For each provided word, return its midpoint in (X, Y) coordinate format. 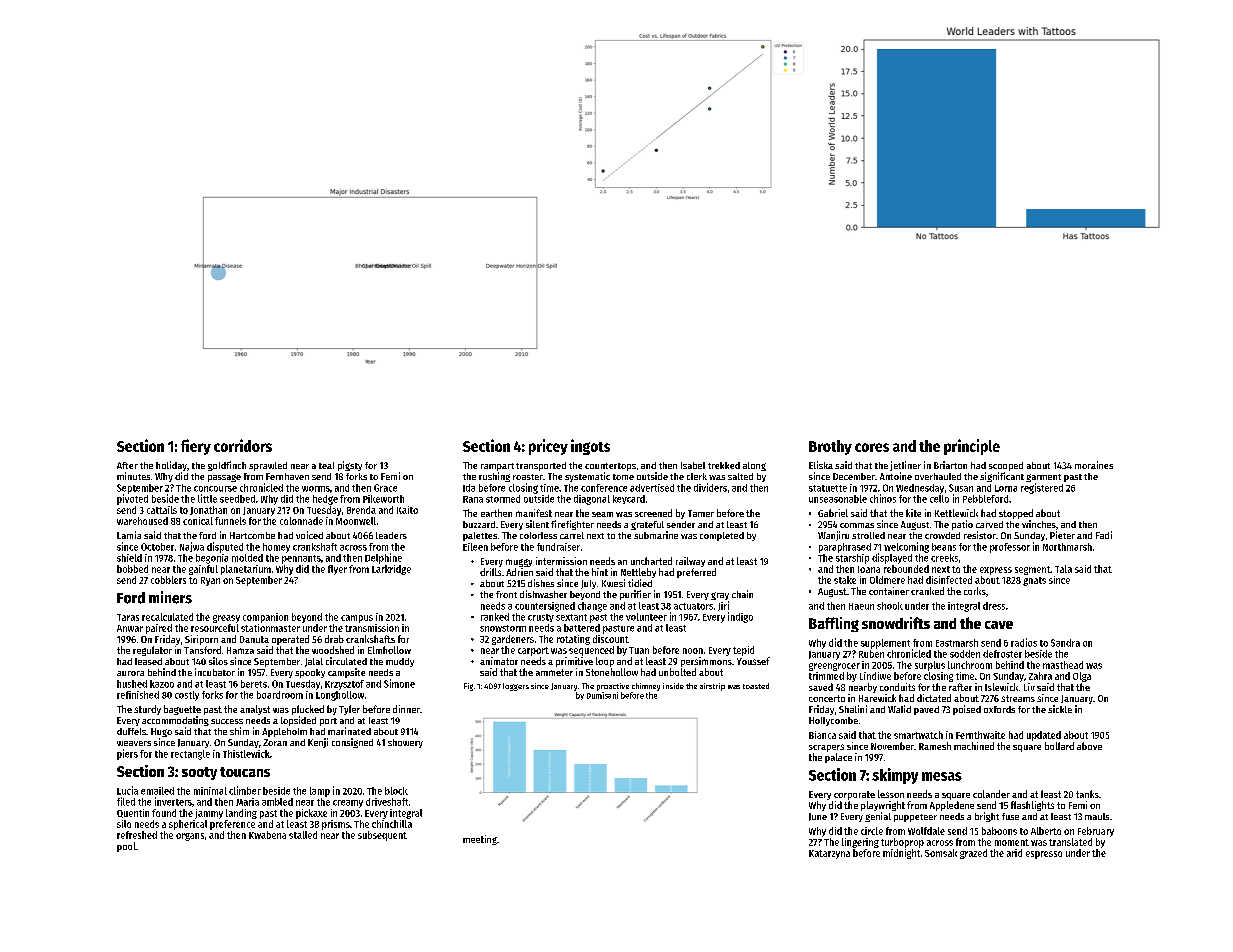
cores (872, 447)
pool (126, 847)
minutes (133, 476)
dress (994, 606)
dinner (406, 709)
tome (623, 477)
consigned (352, 743)
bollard (1059, 746)
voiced (309, 535)
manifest (534, 513)
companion (265, 618)
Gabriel (833, 513)
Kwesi (613, 583)
